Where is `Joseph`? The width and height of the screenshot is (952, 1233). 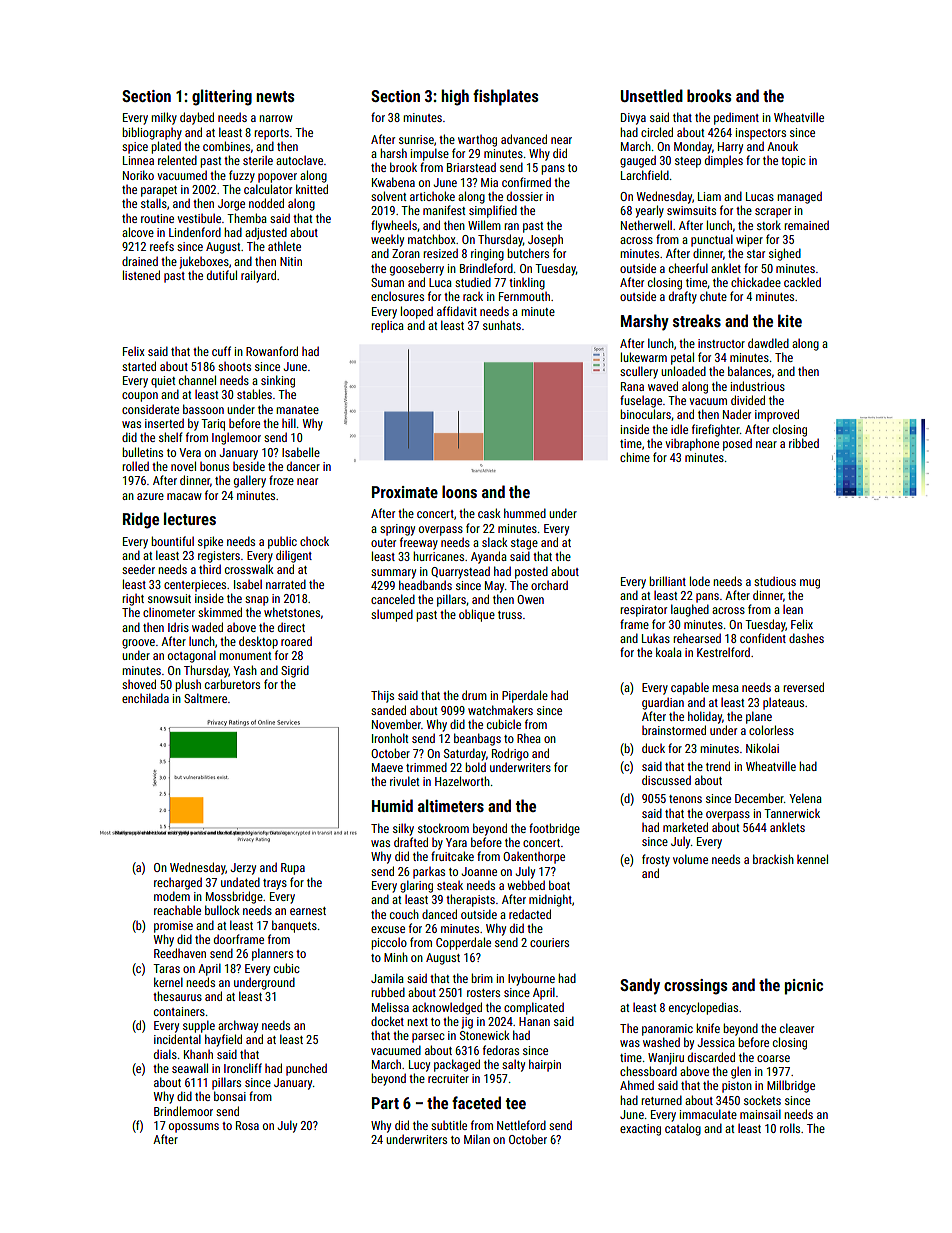
Joseph is located at coordinates (545, 241).
